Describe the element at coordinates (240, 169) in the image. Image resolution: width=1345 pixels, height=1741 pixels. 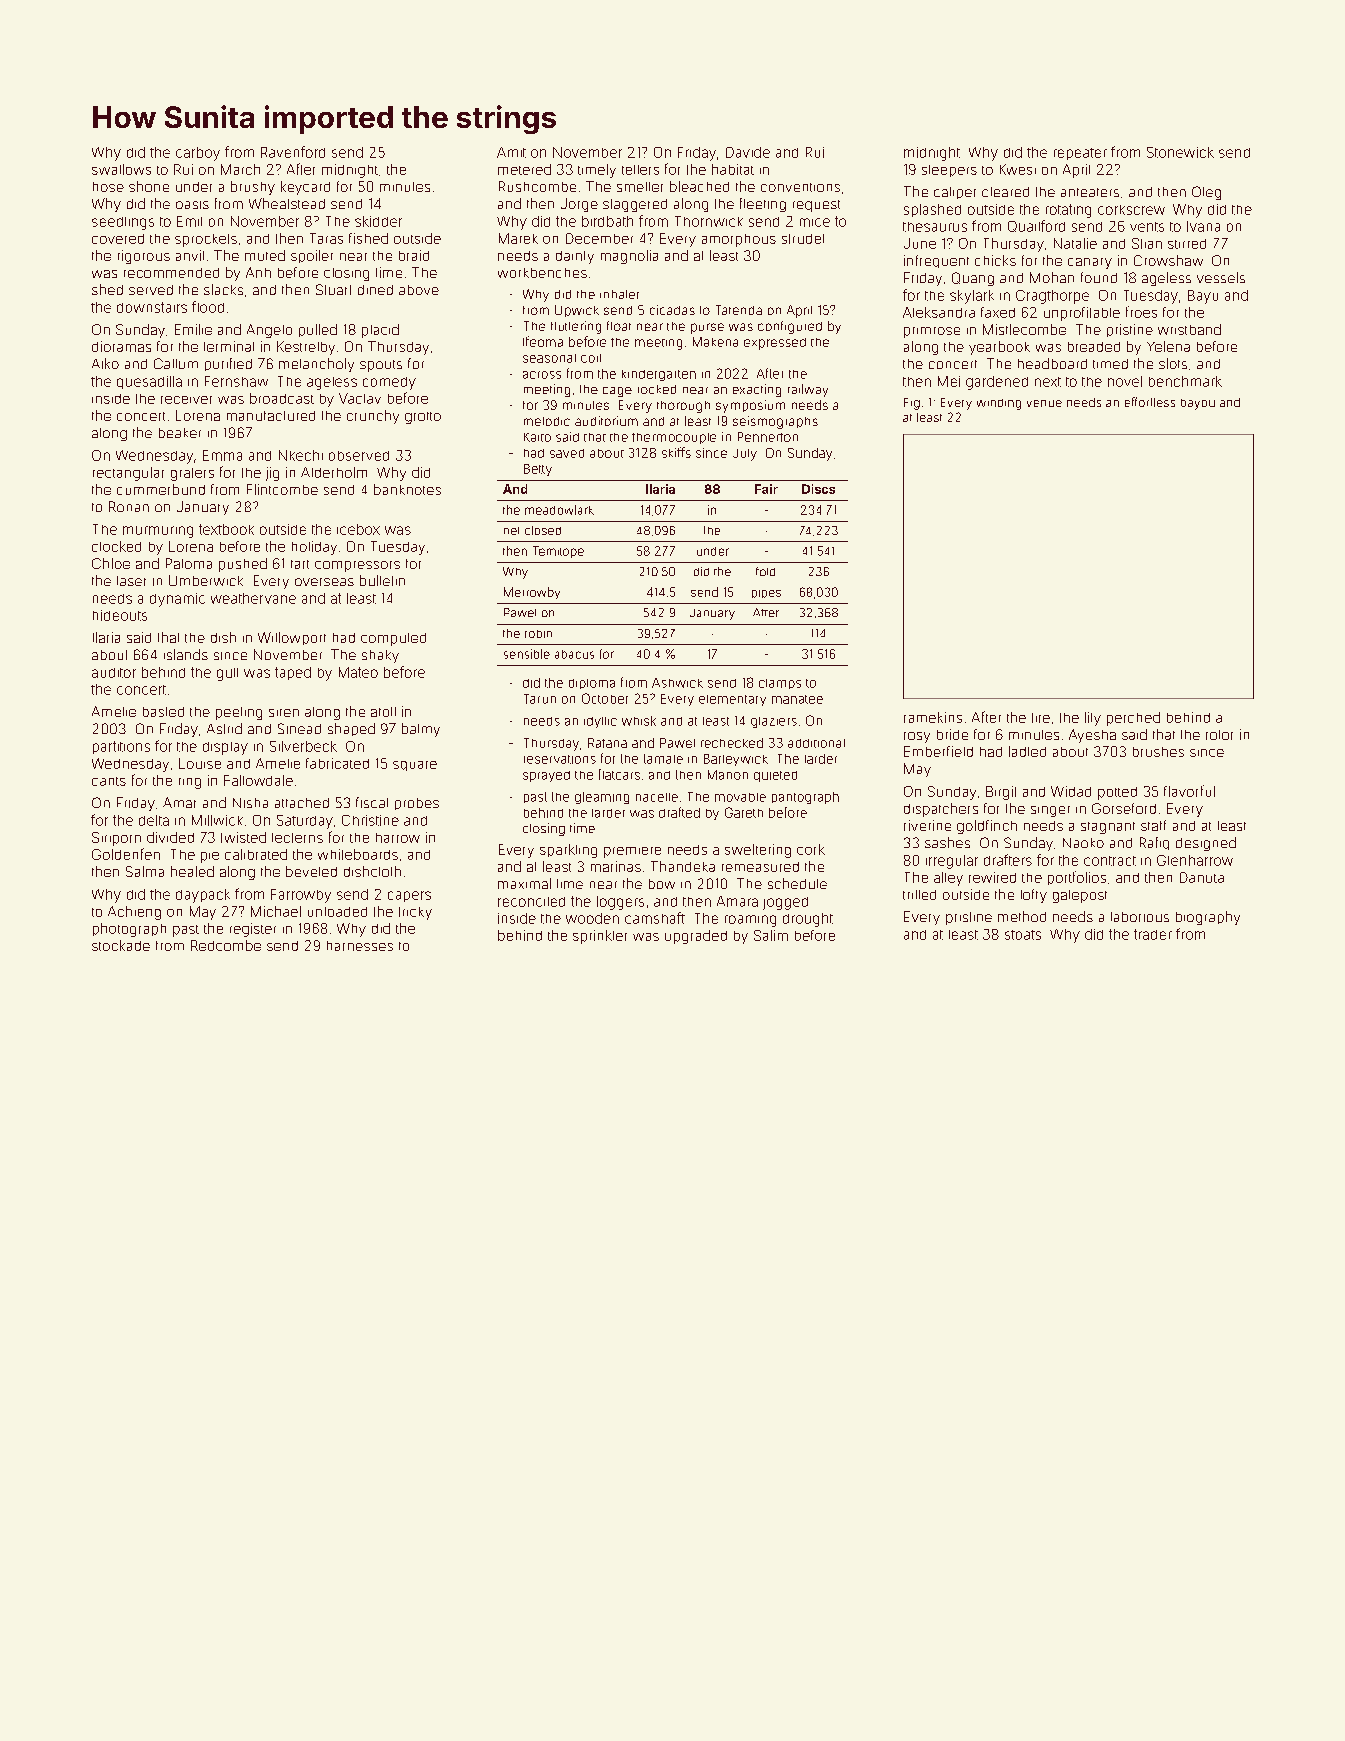
I see `March` at that location.
